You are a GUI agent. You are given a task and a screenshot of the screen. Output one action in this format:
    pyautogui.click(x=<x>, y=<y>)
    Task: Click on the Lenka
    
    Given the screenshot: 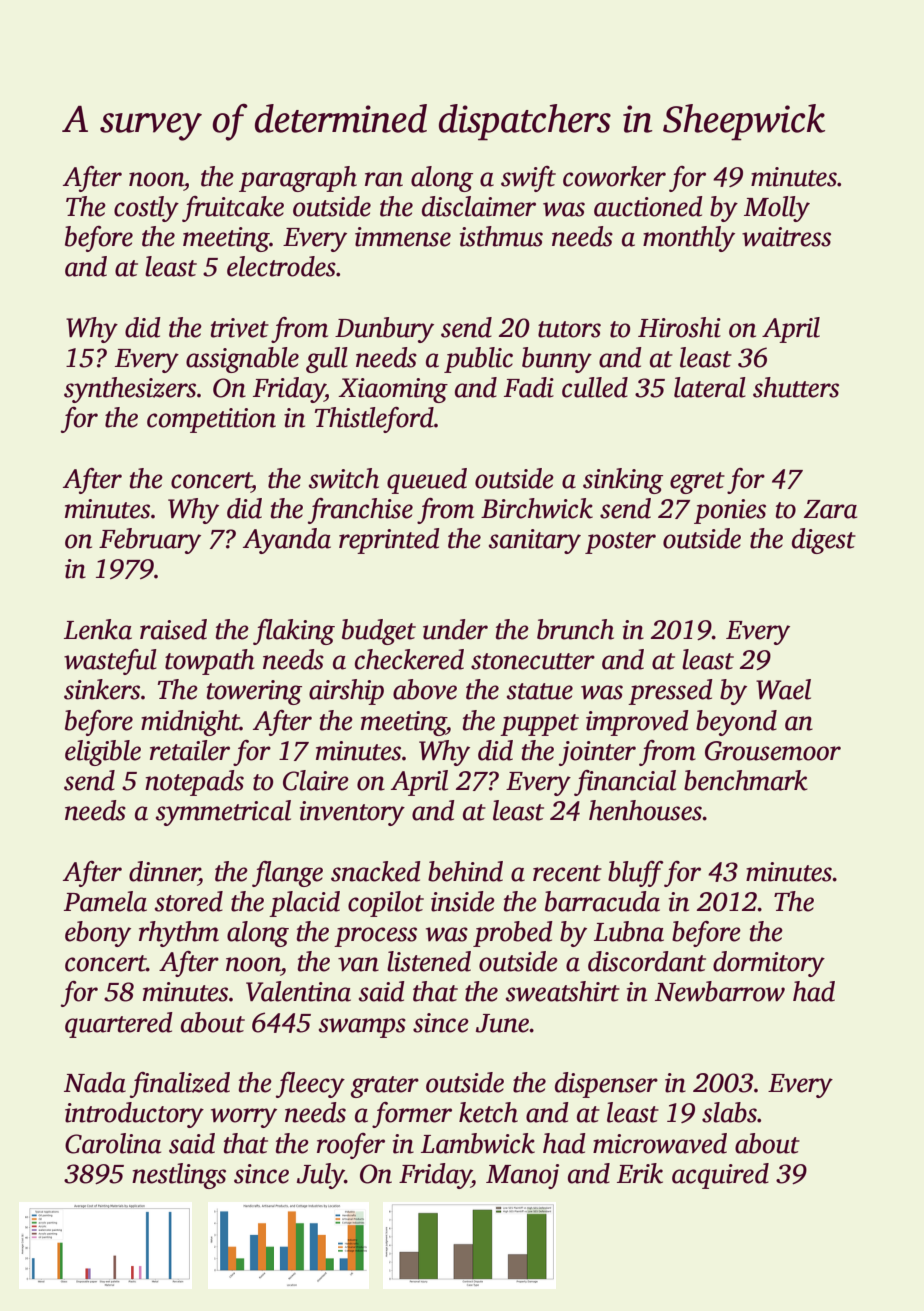 What is the action you would take?
    pyautogui.click(x=98, y=629)
